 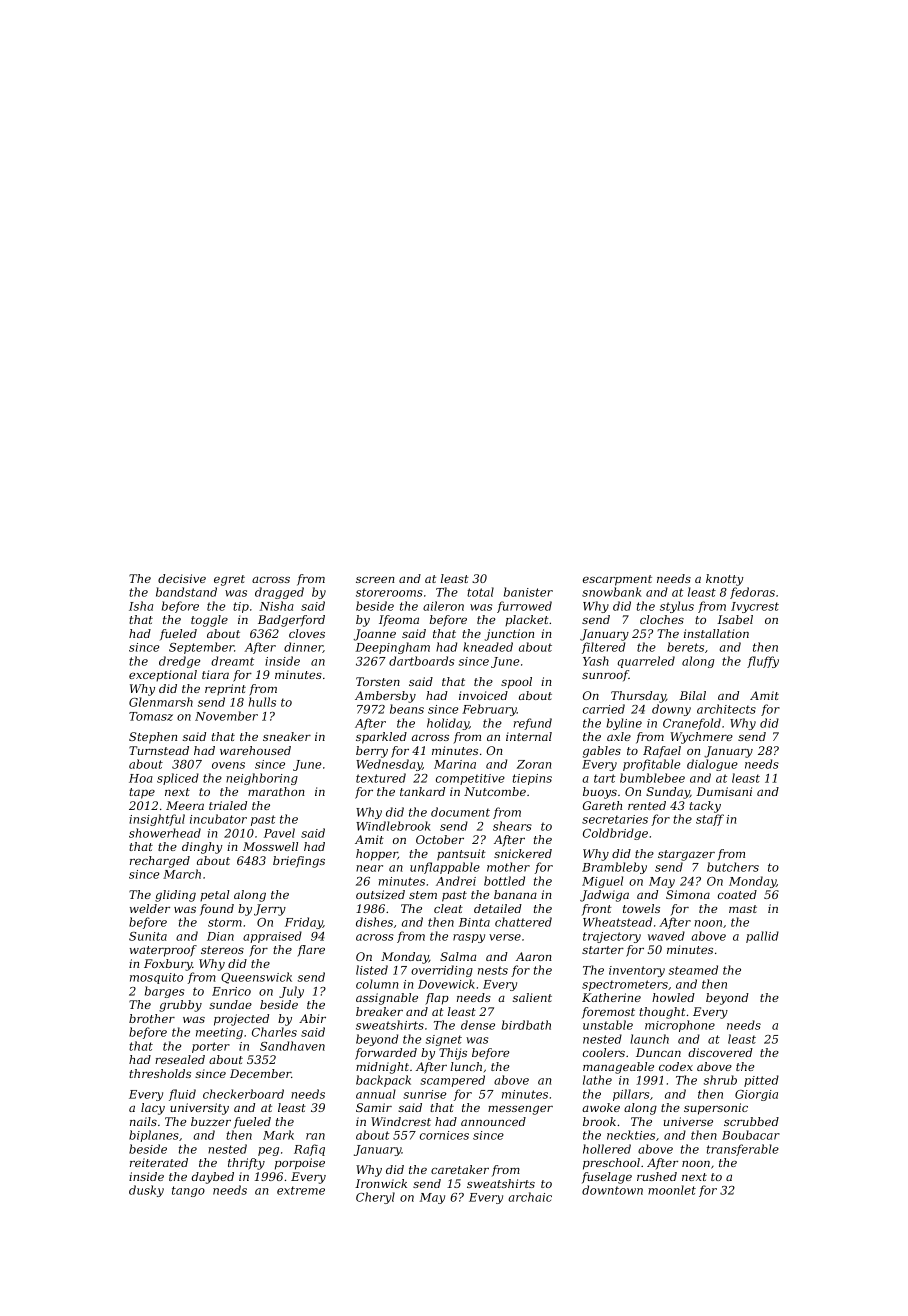 What do you see at coordinates (188, 1191) in the screenshot?
I see `tango` at bounding box center [188, 1191].
